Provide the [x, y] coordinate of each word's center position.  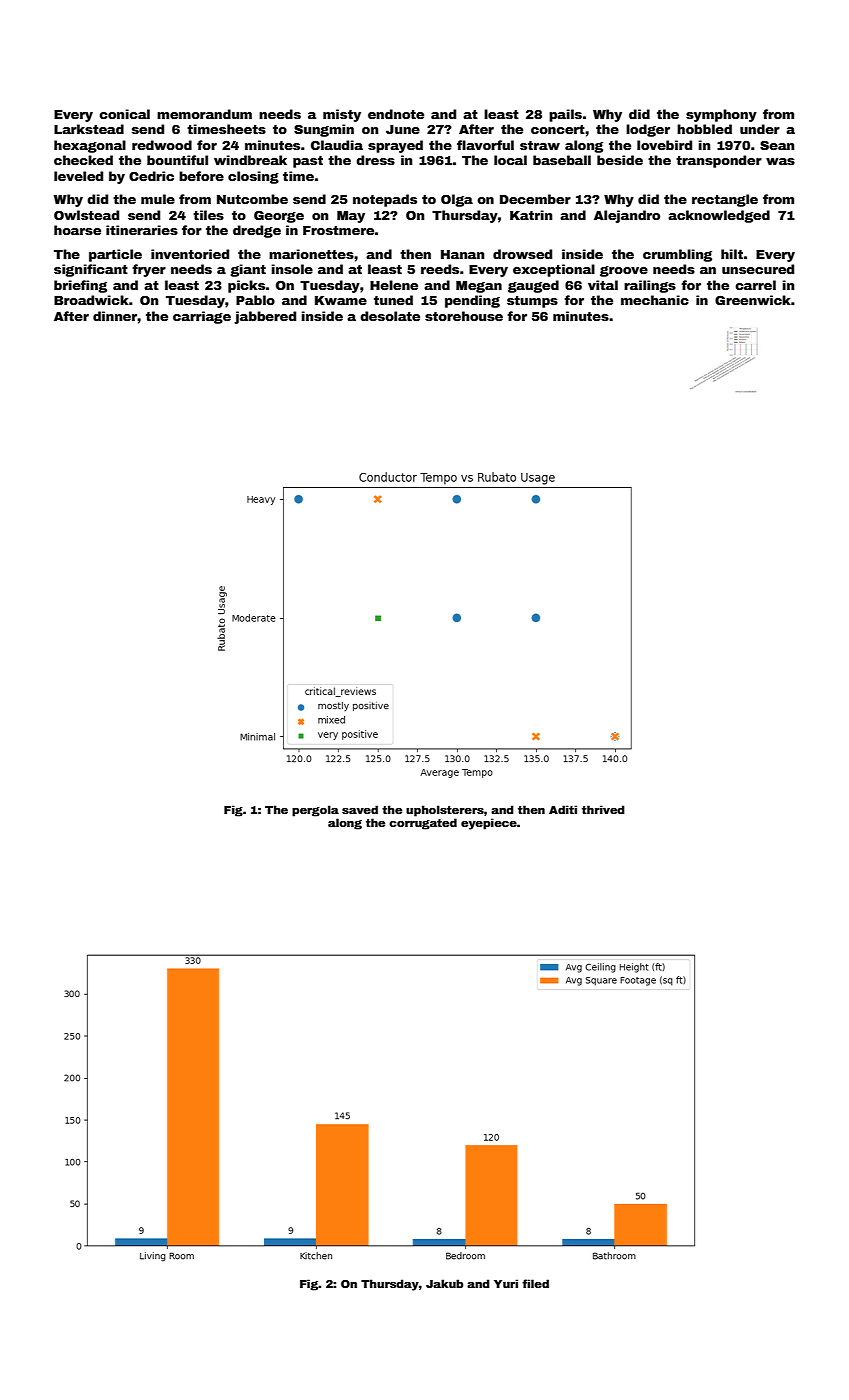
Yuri [506, 1283]
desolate [390, 316]
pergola [315, 811]
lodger [648, 130]
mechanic [655, 300]
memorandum [204, 114]
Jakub [444, 1283]
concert [558, 129]
